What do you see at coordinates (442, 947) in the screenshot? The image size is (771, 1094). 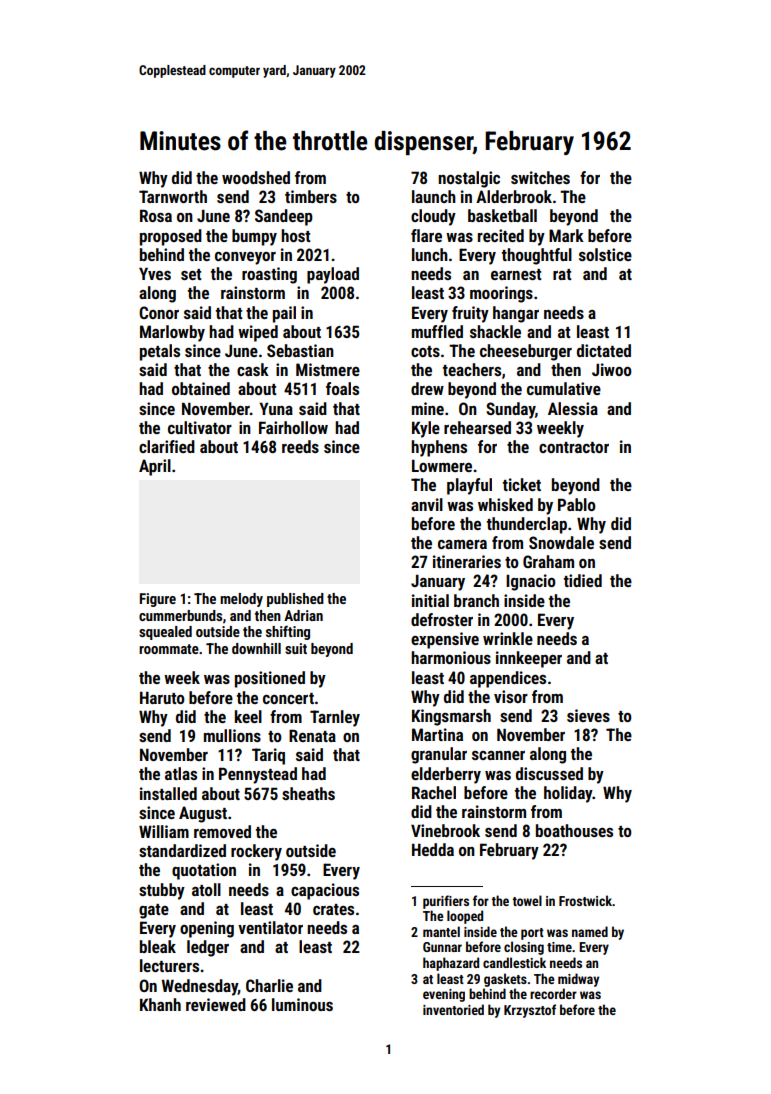 I see `Gunnar` at bounding box center [442, 947].
